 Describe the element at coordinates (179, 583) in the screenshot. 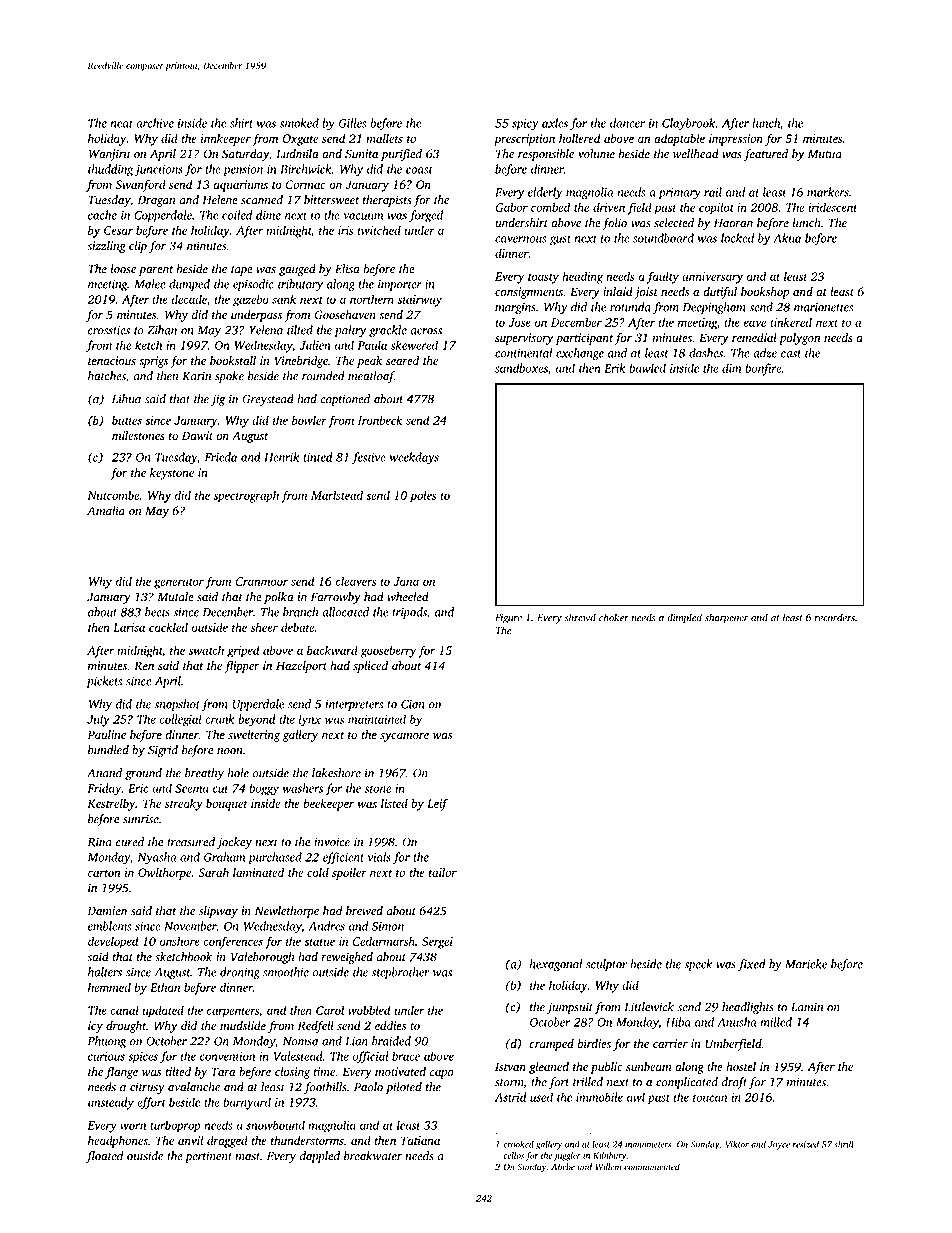

I see `generator` at that location.
